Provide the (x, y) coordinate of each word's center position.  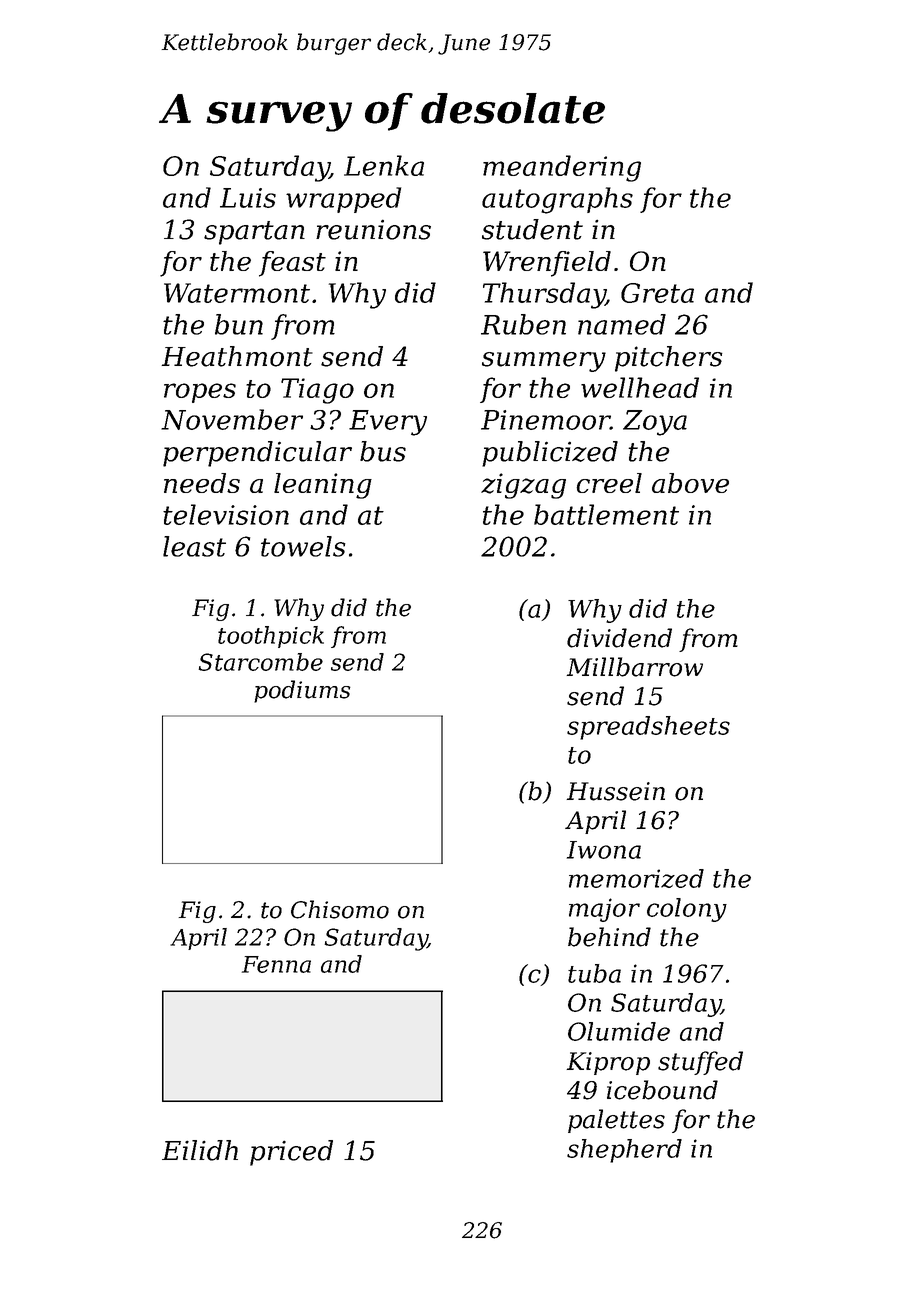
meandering (562, 168)
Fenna (276, 964)
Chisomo (340, 909)
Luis (248, 198)
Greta (657, 293)
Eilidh (200, 1150)
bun (239, 324)
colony (687, 910)
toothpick (271, 637)
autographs (557, 200)
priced (291, 1153)
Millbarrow (634, 667)
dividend (619, 638)
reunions (373, 229)
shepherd (624, 1151)
